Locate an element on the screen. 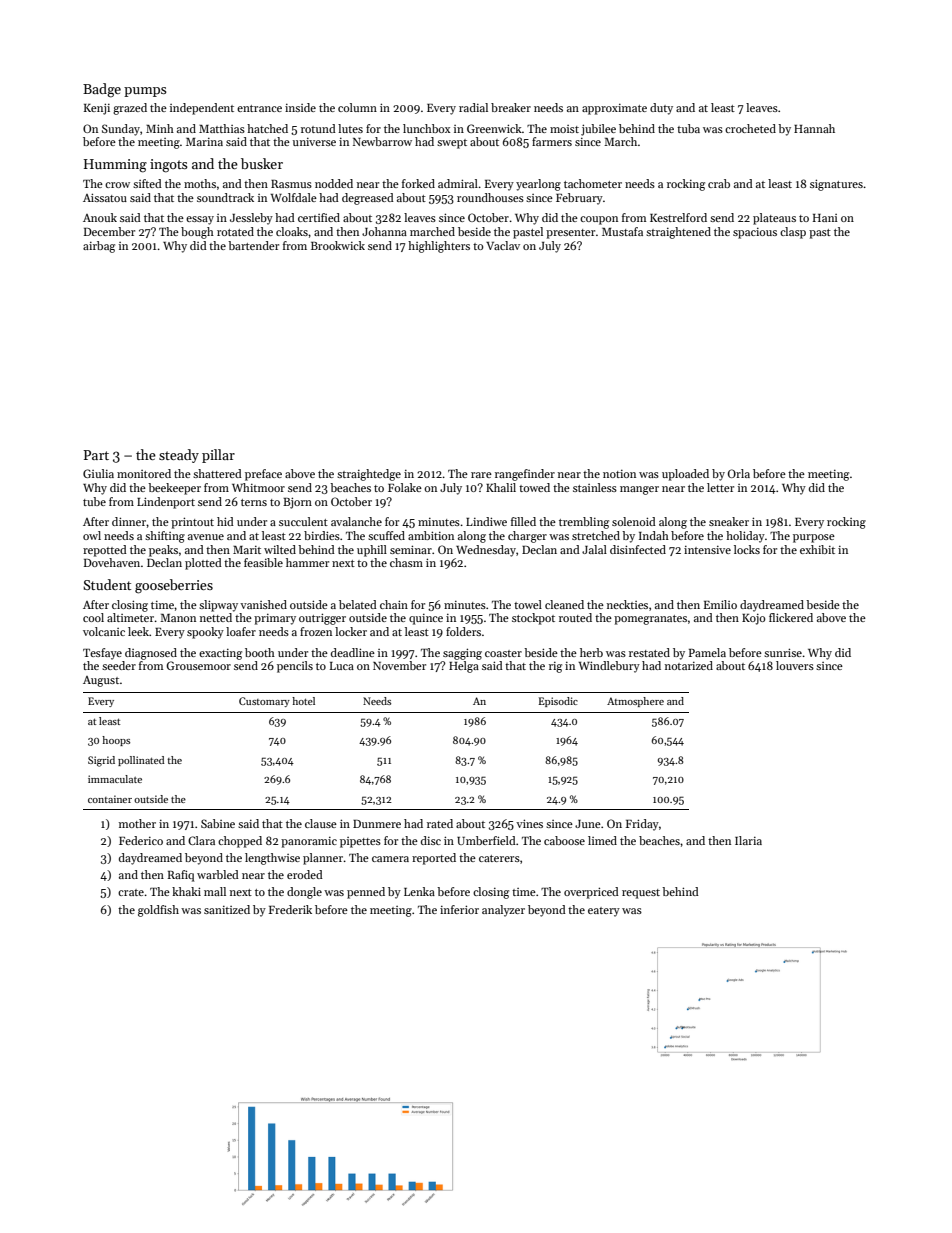  eatery is located at coordinates (604, 912).
